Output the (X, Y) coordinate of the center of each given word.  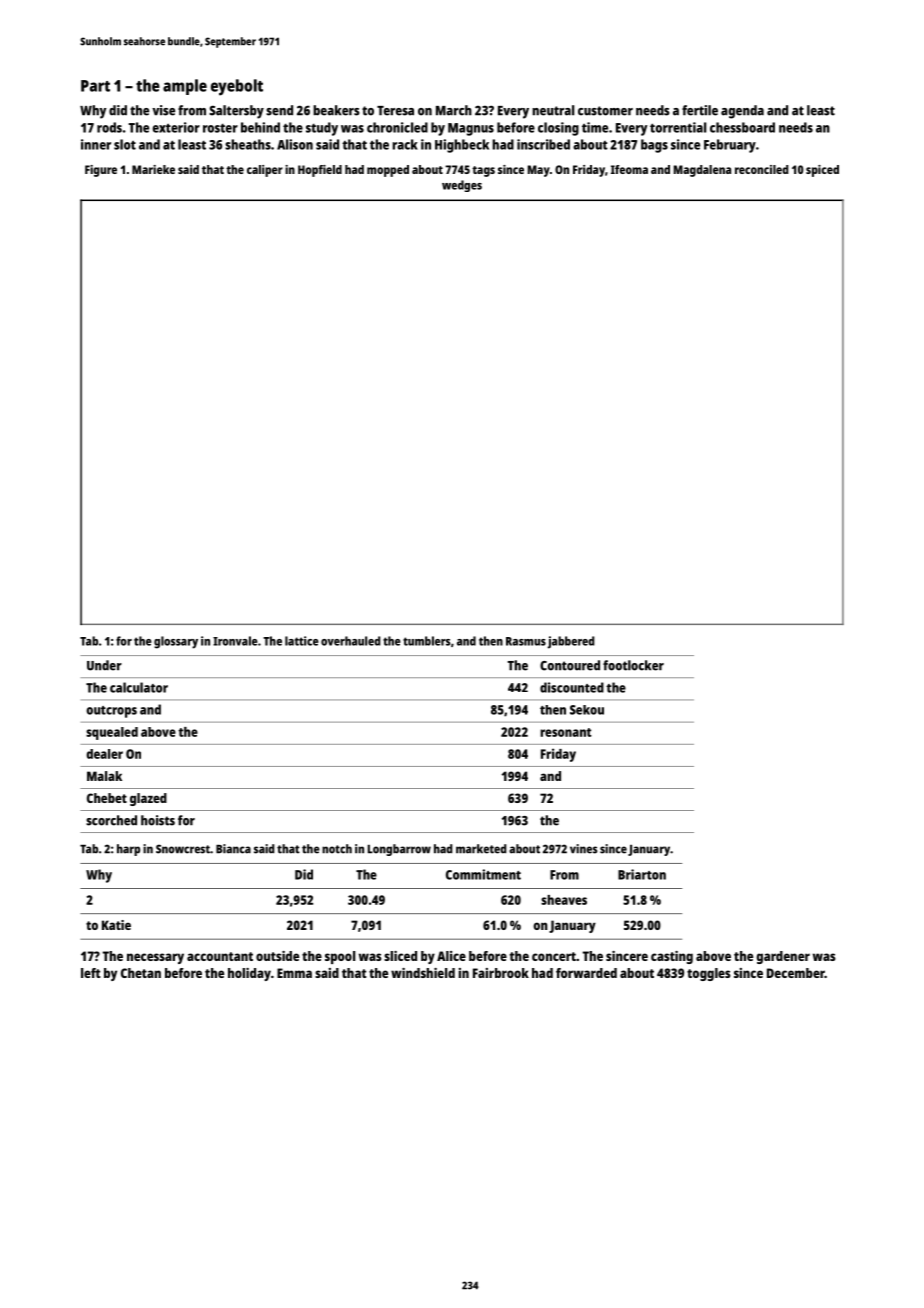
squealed (112, 733)
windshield (423, 973)
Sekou (587, 710)
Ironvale (235, 641)
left (91, 973)
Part (95, 86)
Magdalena (702, 171)
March (454, 110)
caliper (265, 171)
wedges (462, 186)
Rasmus (526, 641)
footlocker (633, 665)
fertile (700, 110)
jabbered (571, 642)
